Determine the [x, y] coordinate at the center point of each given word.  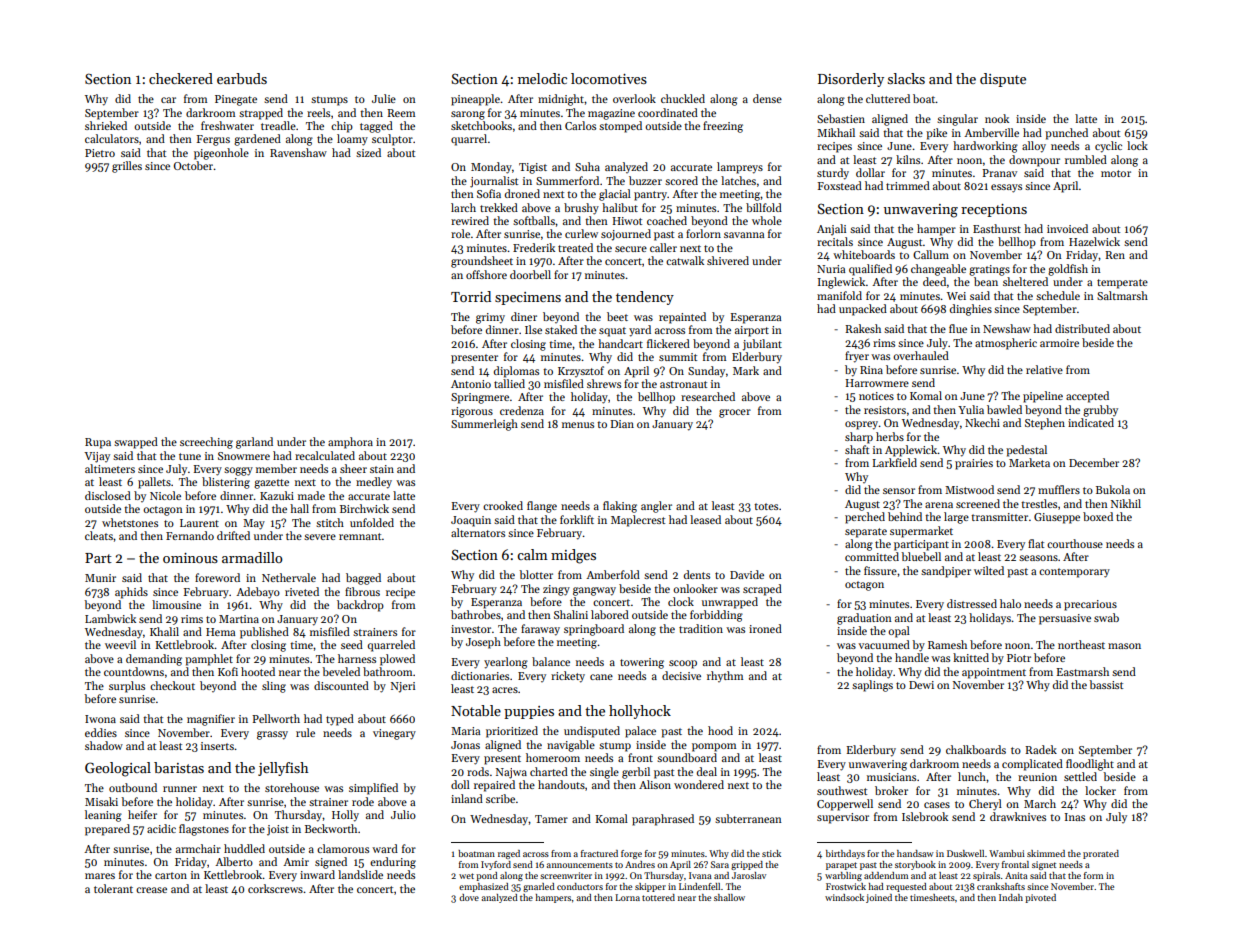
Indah [1011, 897]
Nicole [165, 495]
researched [708, 396]
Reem [401, 113]
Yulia [971, 409]
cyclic [1108, 147]
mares [100, 876]
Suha [587, 166]
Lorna [627, 897]
